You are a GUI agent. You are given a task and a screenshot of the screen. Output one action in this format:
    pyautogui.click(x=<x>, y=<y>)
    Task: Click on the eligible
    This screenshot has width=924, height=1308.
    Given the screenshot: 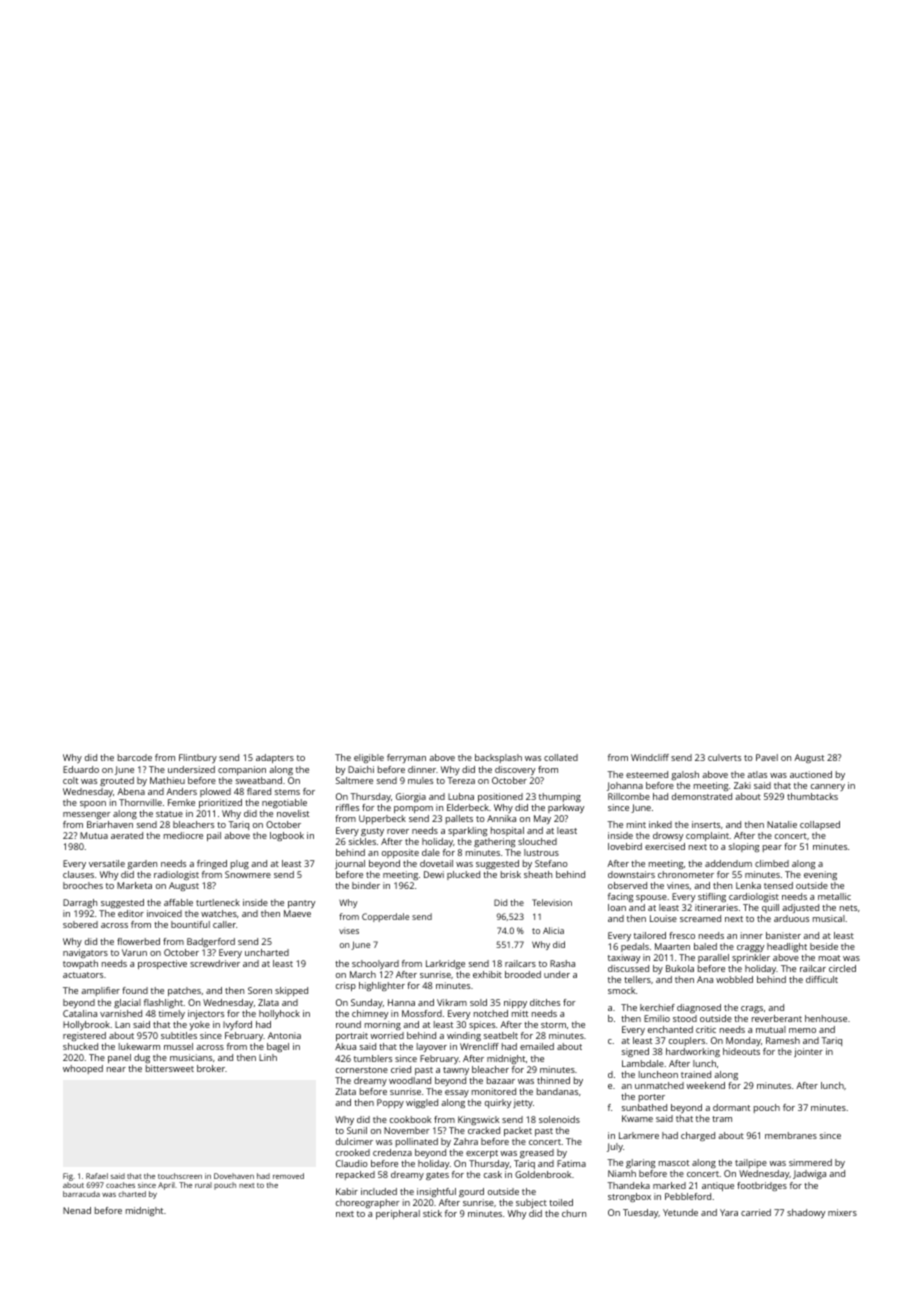 What is the action you would take?
    pyautogui.click(x=369, y=758)
